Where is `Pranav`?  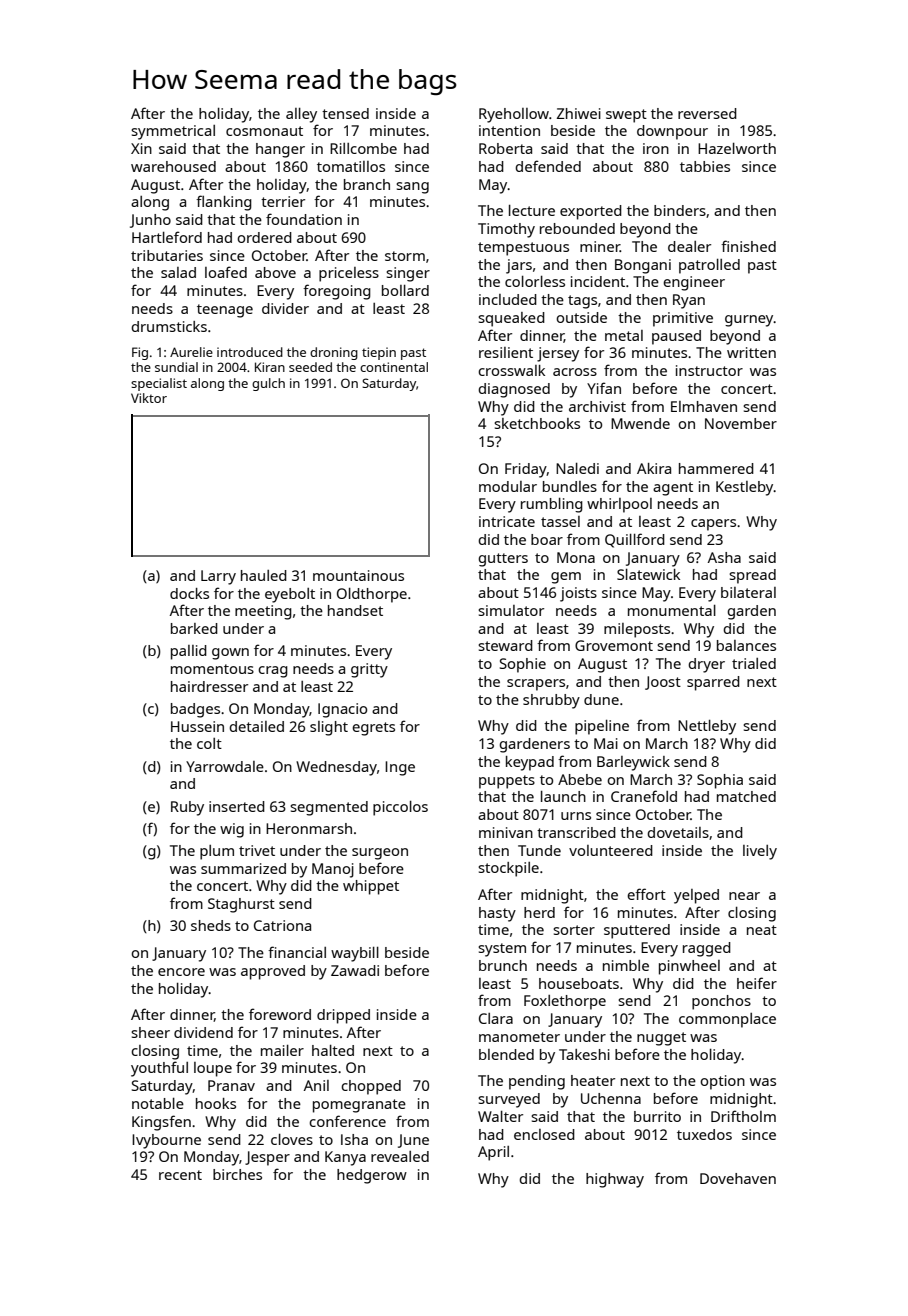 Pranav is located at coordinates (231, 1085).
